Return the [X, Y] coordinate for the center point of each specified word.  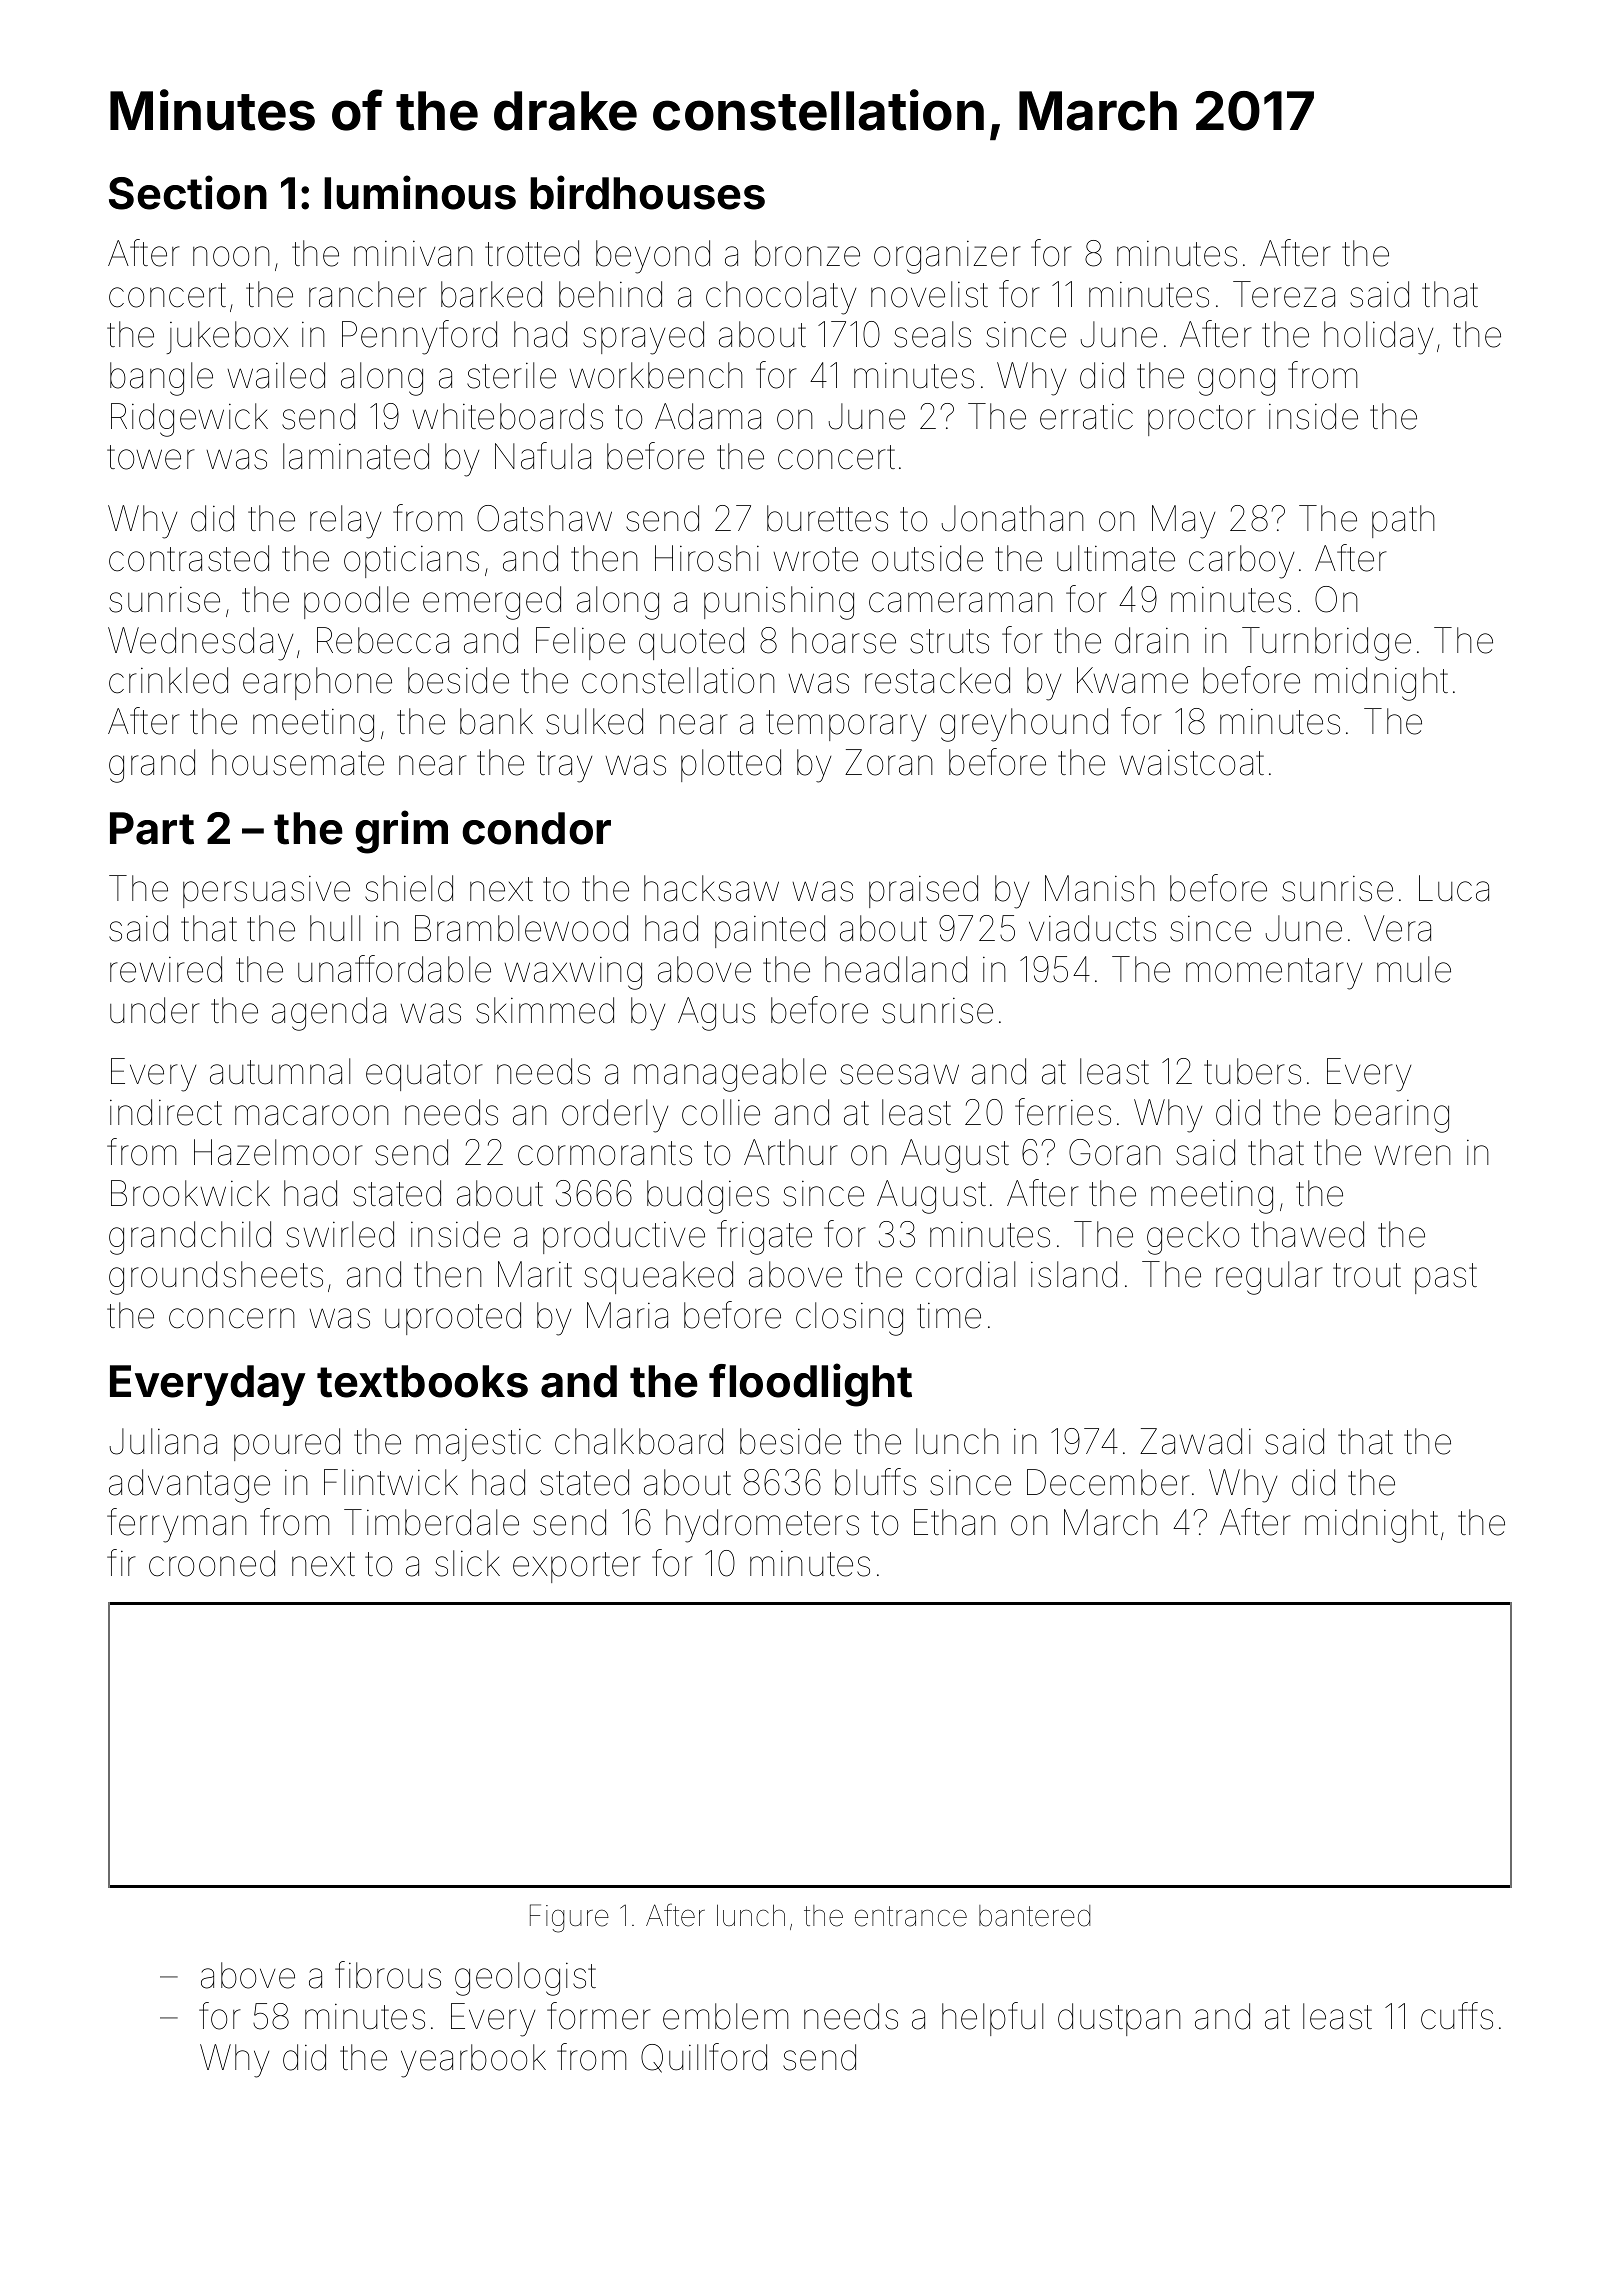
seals [932, 334]
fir [121, 1562]
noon [231, 256]
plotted [731, 765]
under [155, 1010]
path [1403, 521]
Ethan [955, 1522]
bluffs [875, 1482]
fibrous [388, 1975]
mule [1414, 969]
